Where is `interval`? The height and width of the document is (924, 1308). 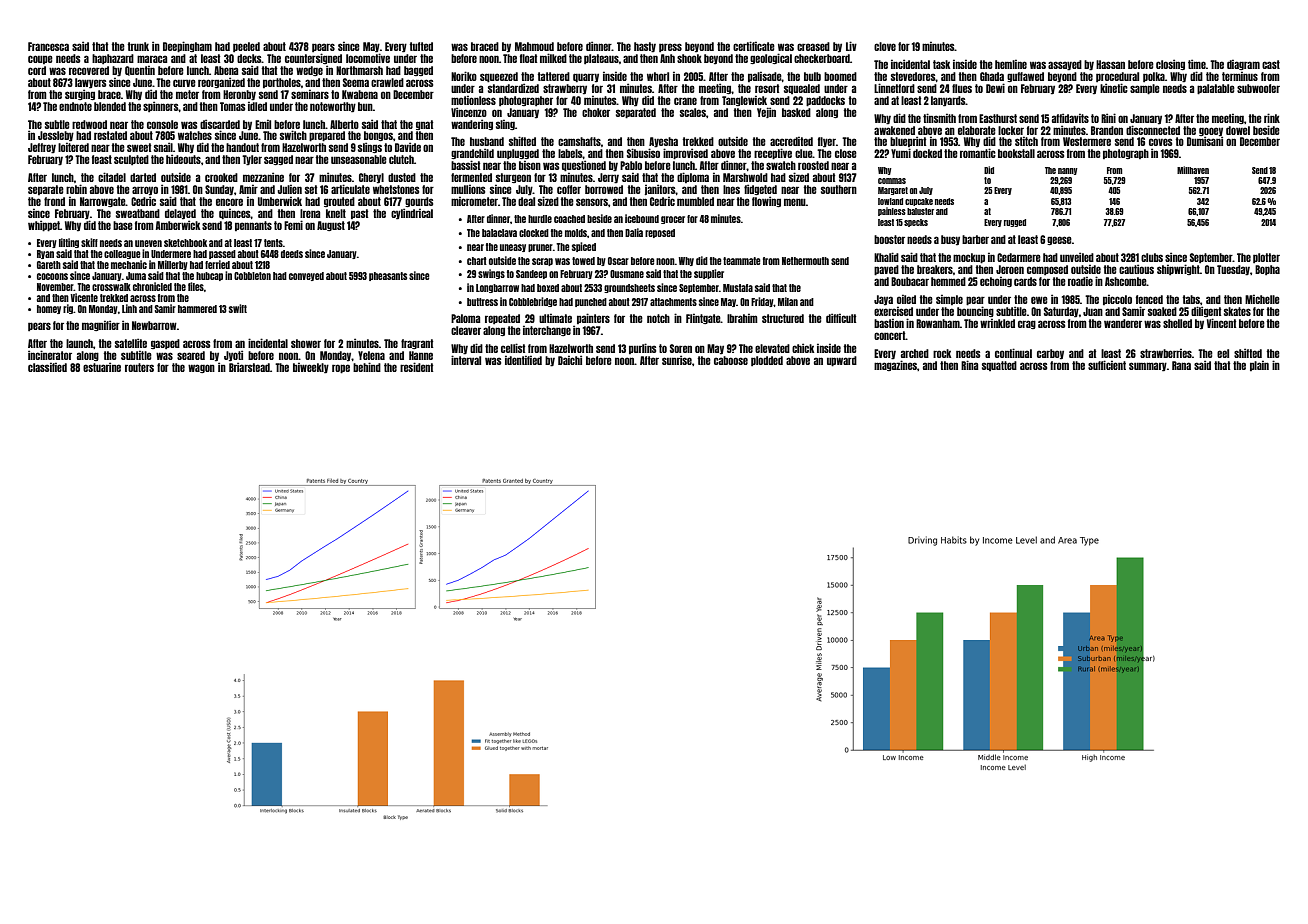 interval is located at coordinates (466, 360).
